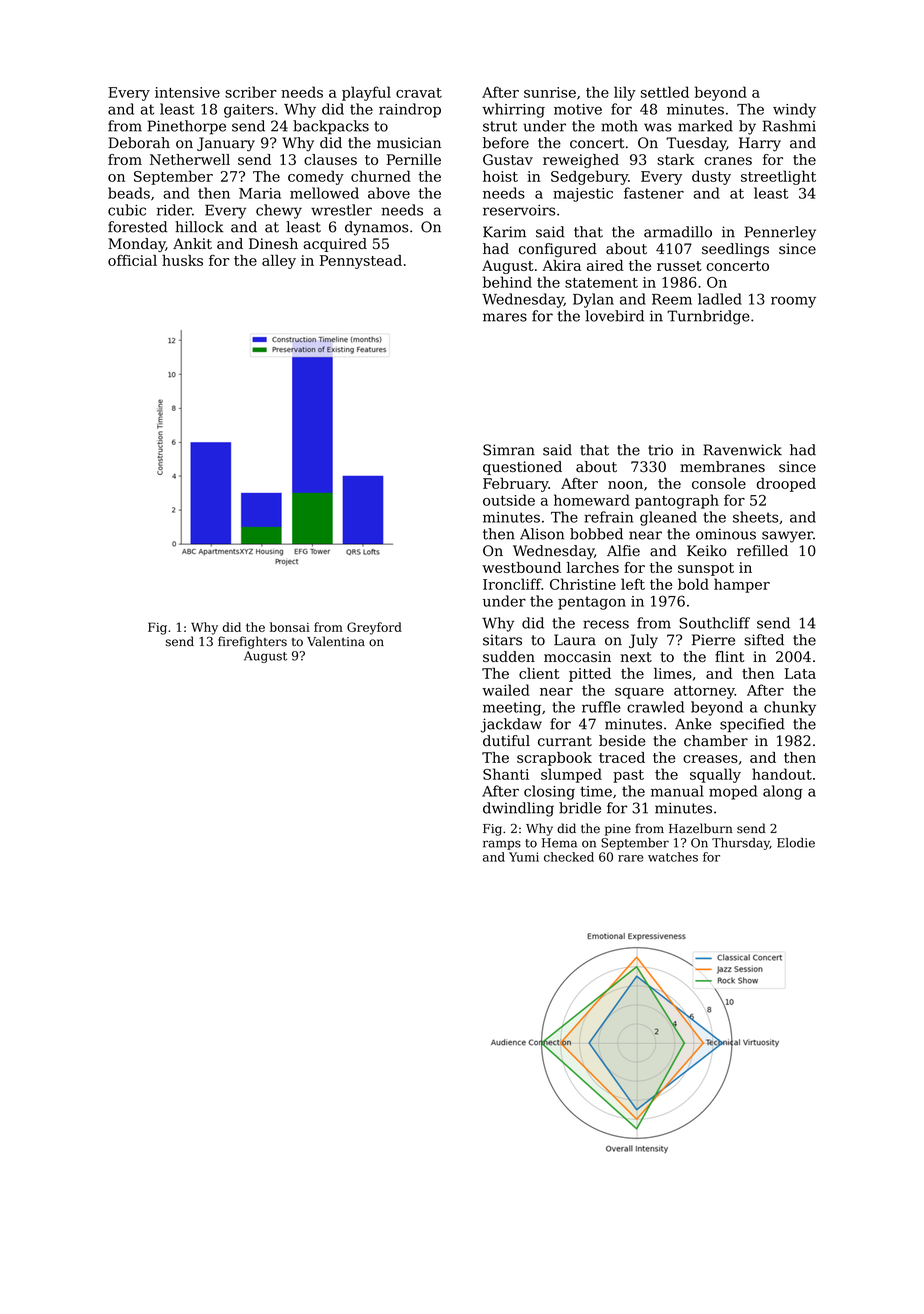  I want to click on ramps, so click(502, 845).
